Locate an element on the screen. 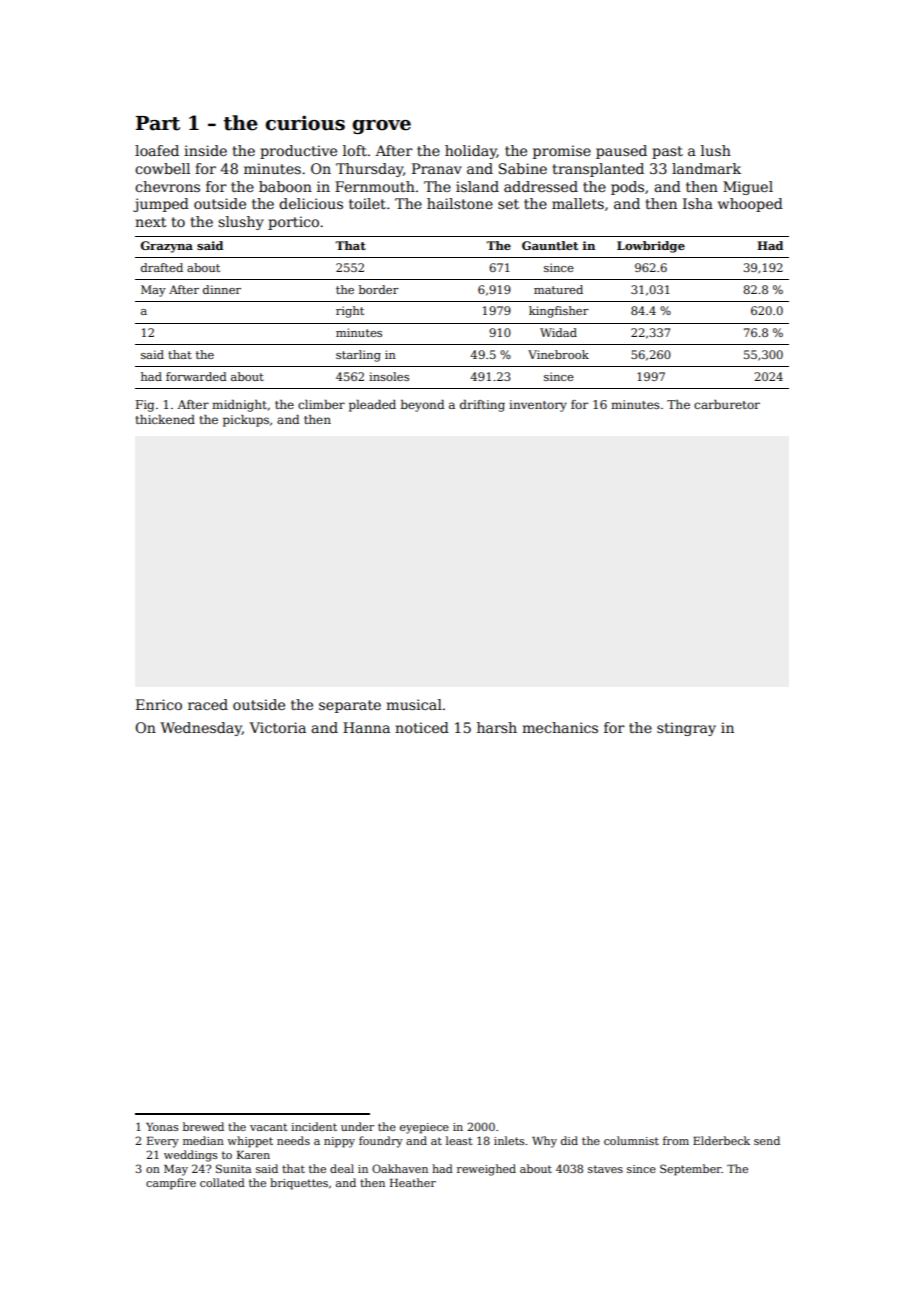 Image resolution: width=924 pixels, height=1311 pixels. harsh is located at coordinates (497, 727).
